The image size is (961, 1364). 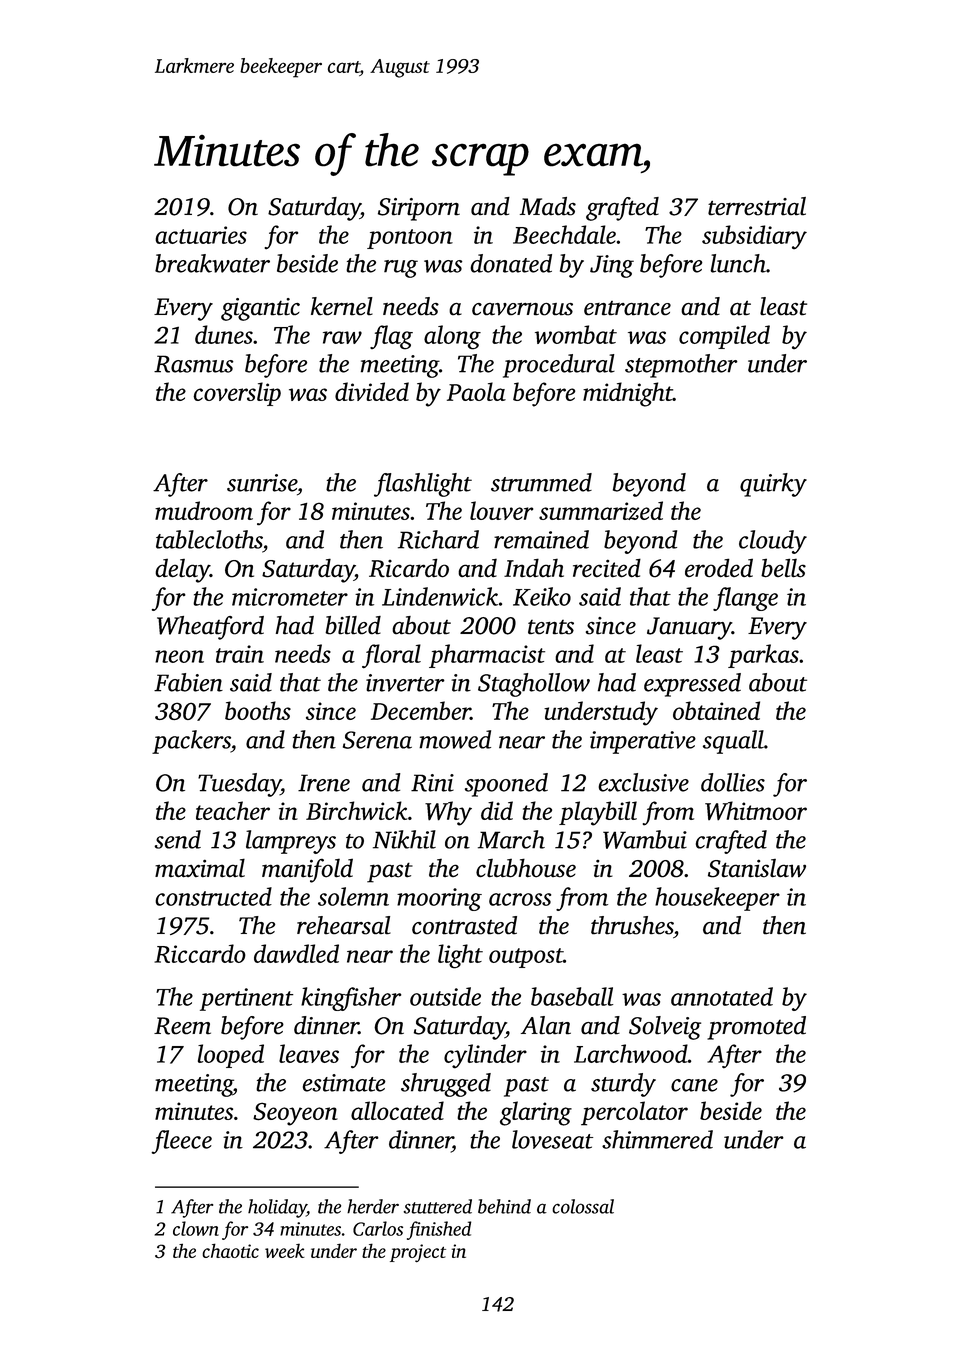 I want to click on along, so click(x=452, y=337).
